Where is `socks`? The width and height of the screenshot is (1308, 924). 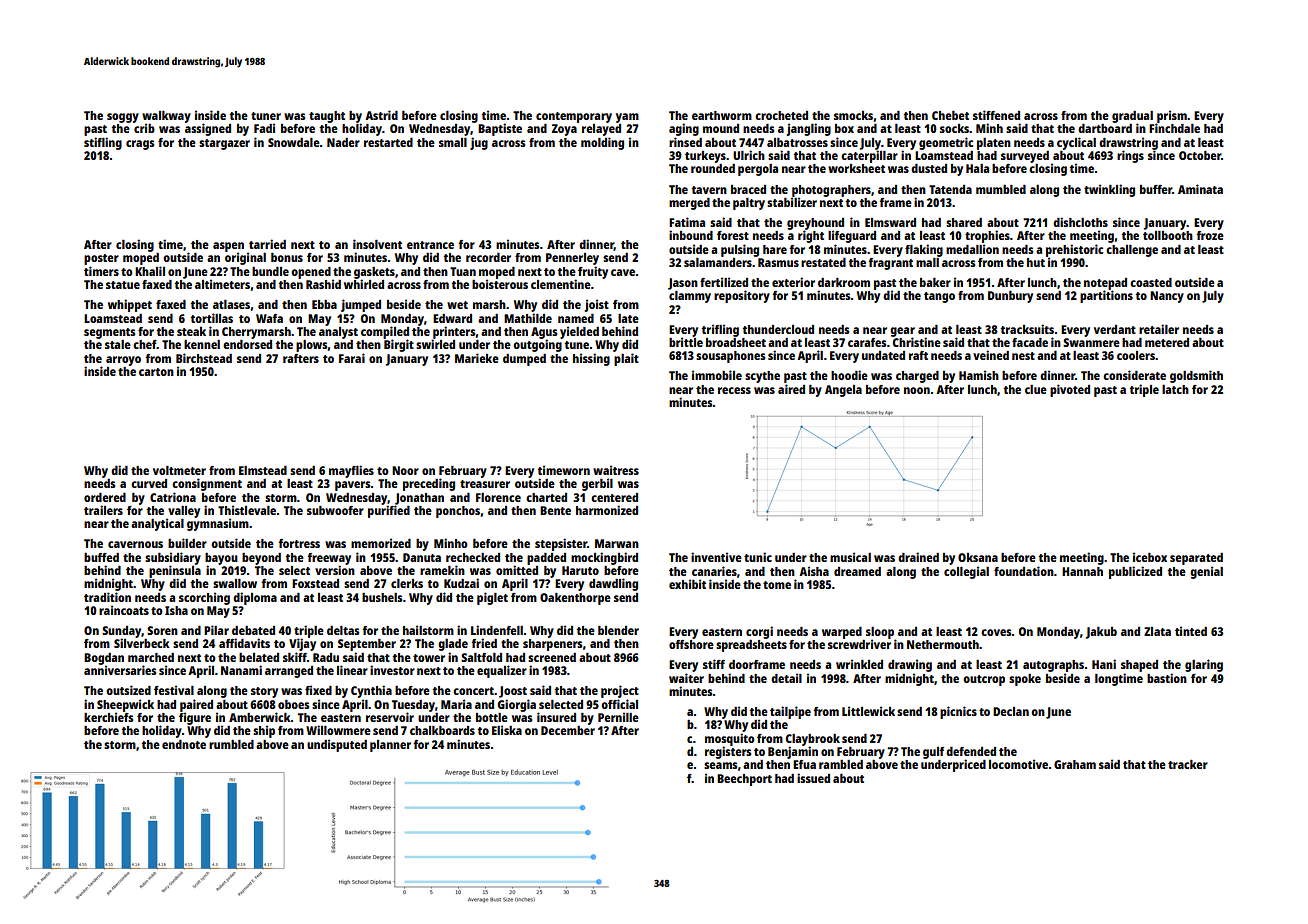
socks is located at coordinates (954, 128).
